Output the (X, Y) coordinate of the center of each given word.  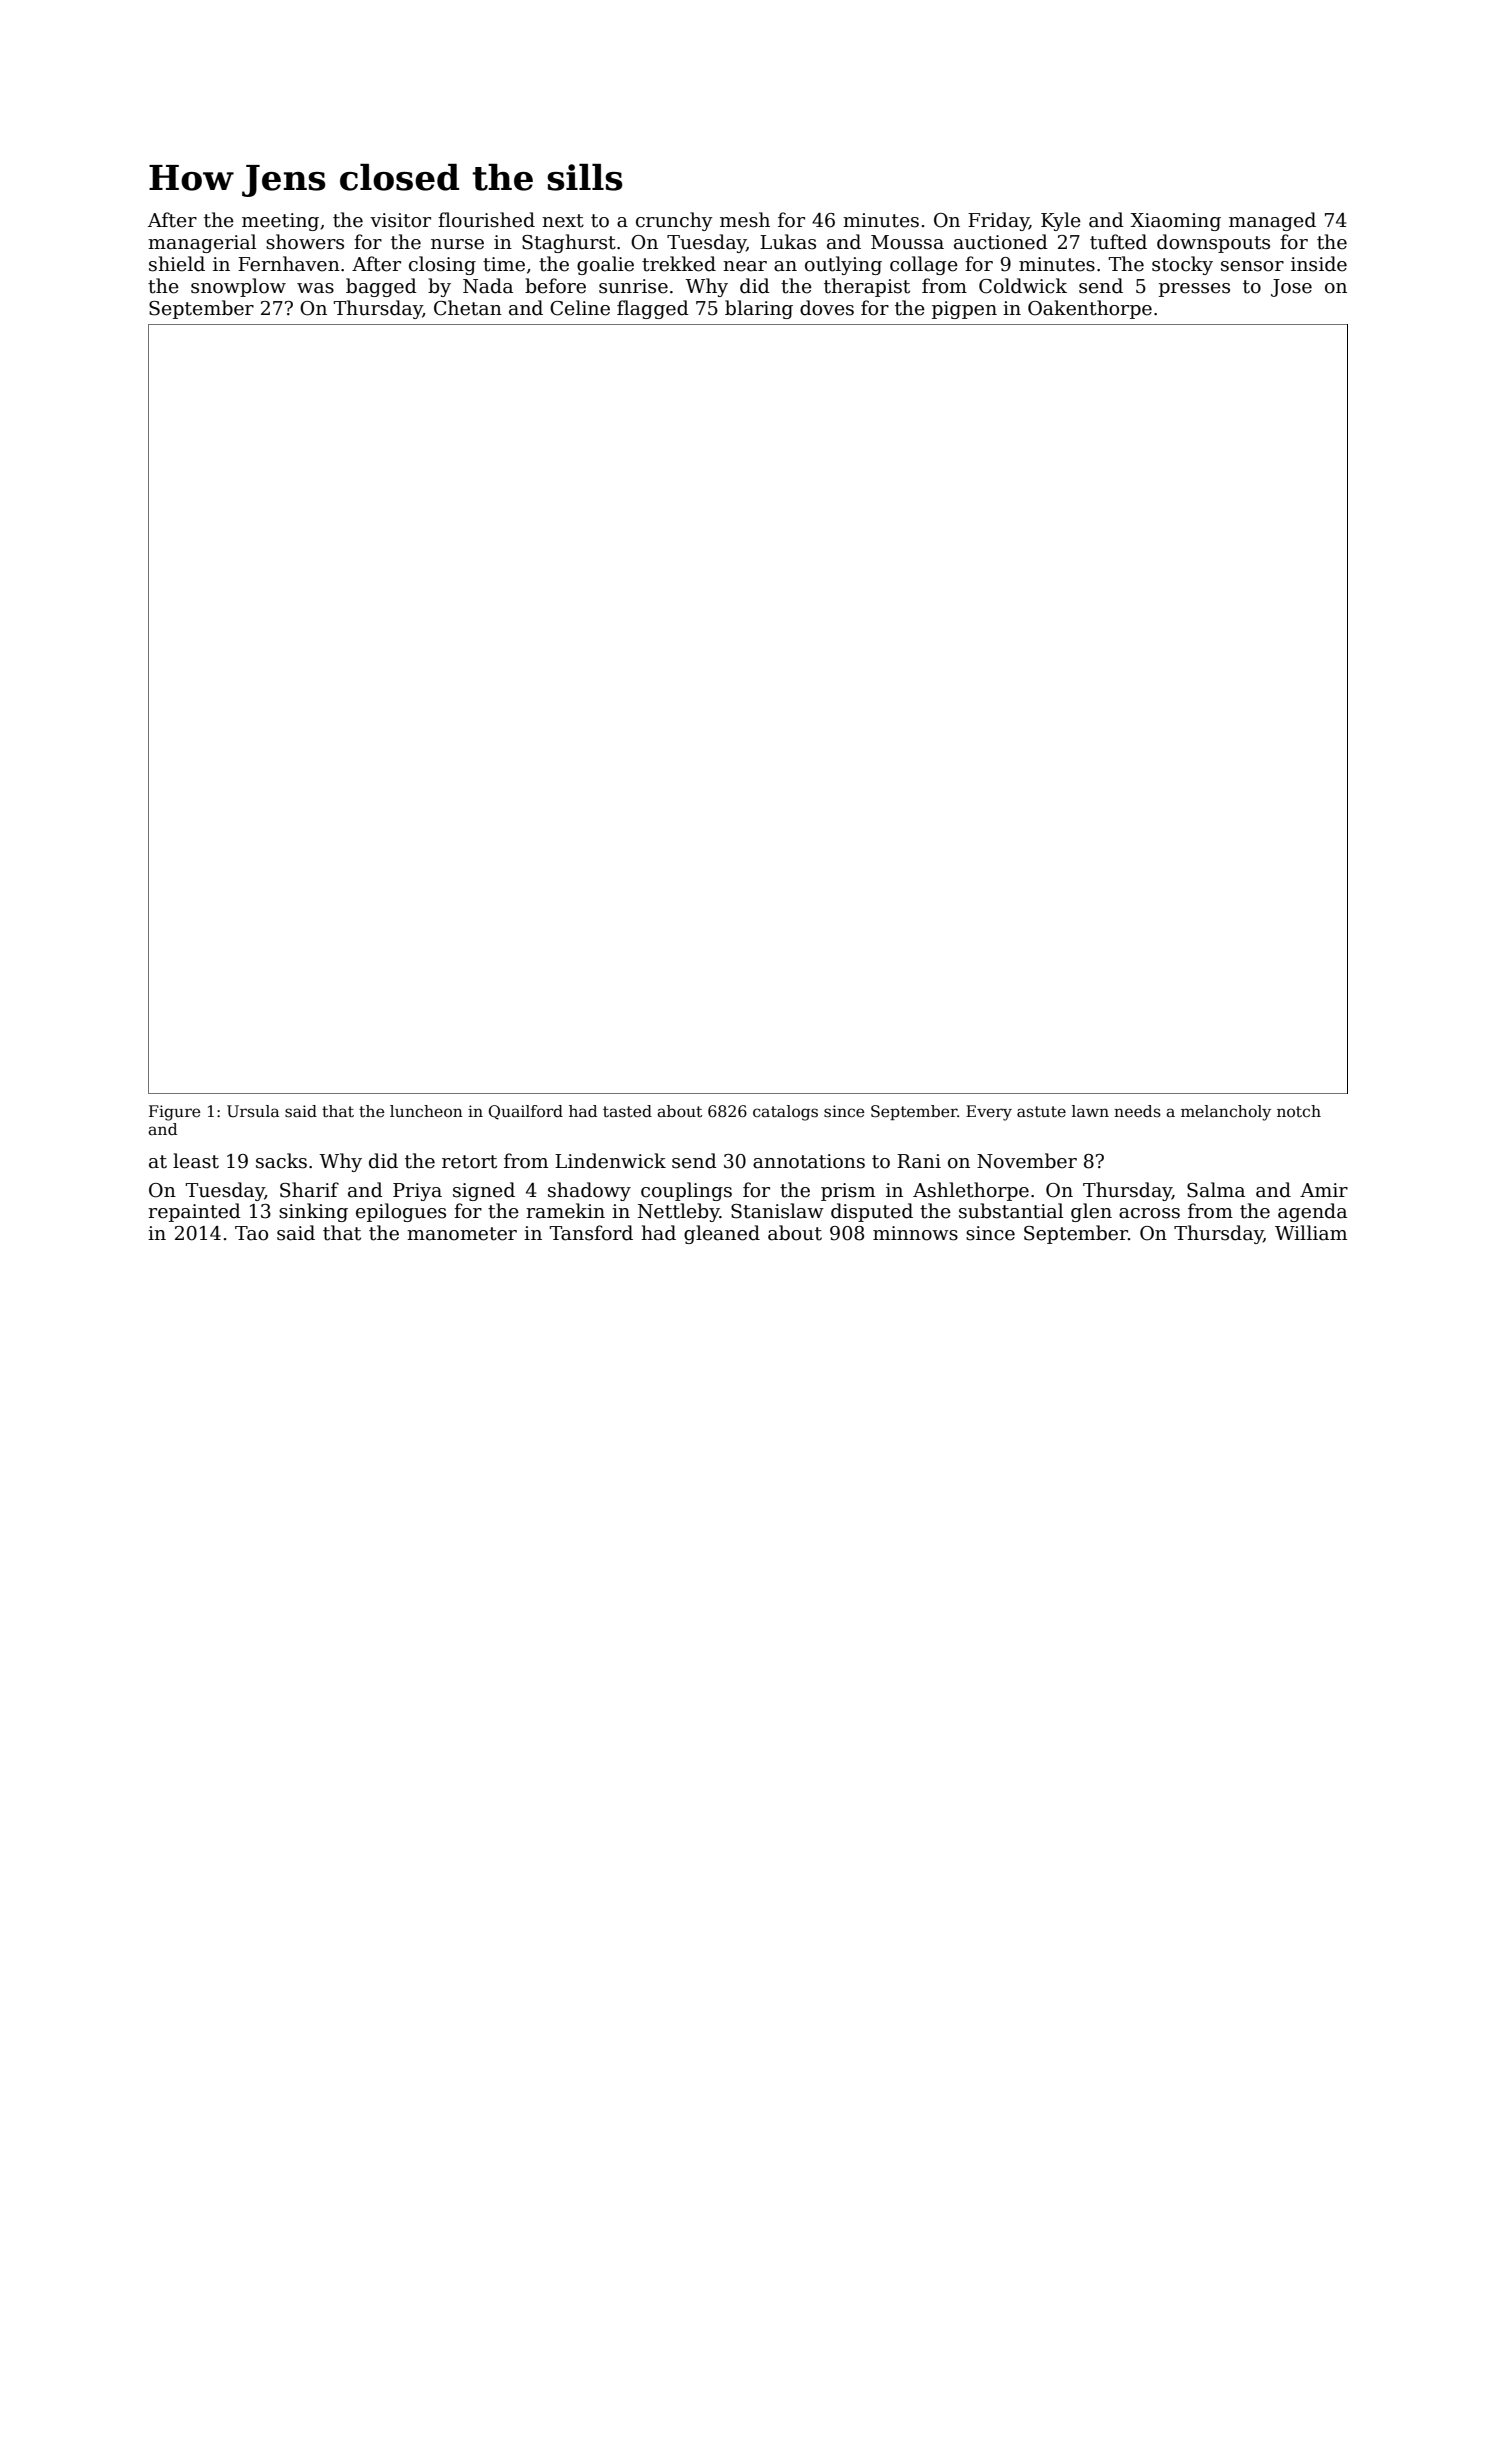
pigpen (964, 310)
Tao (251, 1233)
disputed (872, 1212)
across (1149, 1213)
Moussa (907, 242)
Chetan (468, 308)
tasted (627, 1111)
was (315, 288)
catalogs (785, 1113)
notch (1299, 1111)
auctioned (1001, 242)
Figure (174, 1113)
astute (1041, 1112)
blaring (759, 309)
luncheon (426, 1111)
